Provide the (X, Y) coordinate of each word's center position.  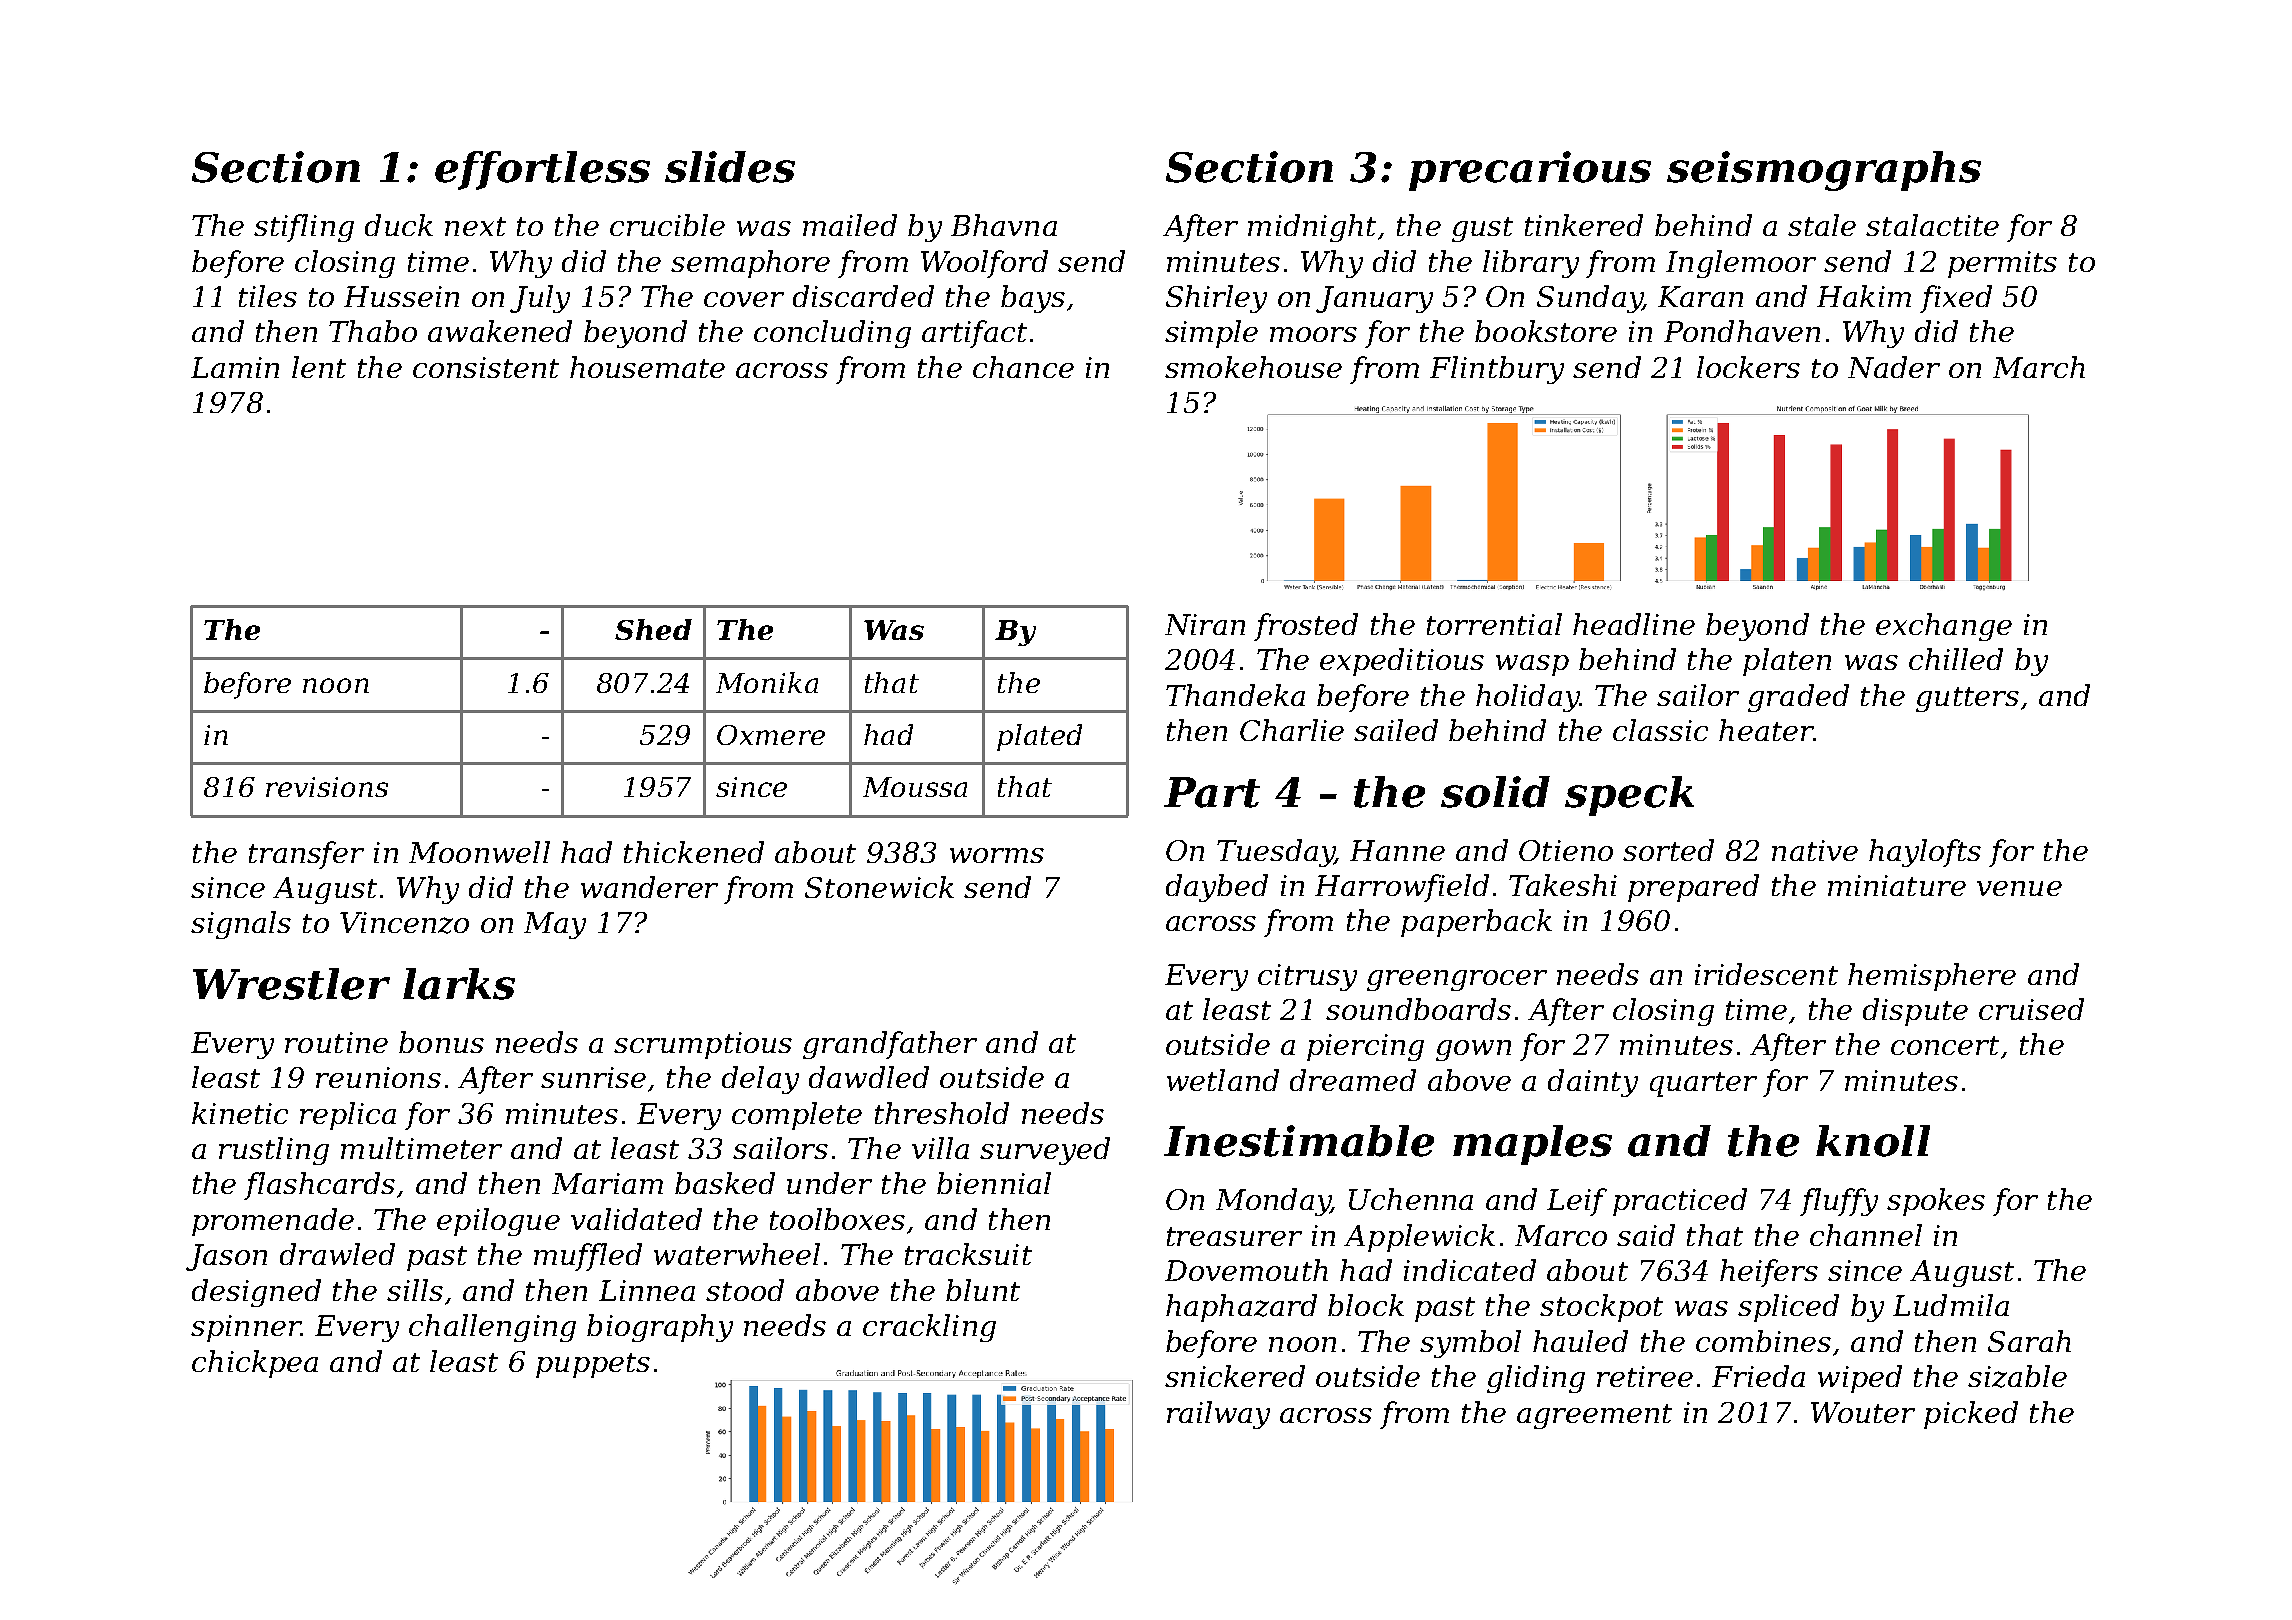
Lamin (235, 367)
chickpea (255, 1364)
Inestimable (1299, 1141)
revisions (327, 787)
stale (1822, 225)
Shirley (1216, 299)
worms (997, 855)
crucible (667, 225)
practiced (1680, 1202)
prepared (1693, 888)
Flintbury (1497, 370)
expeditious (1402, 662)
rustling (274, 1151)
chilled (1956, 659)
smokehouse (1253, 367)
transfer (306, 855)
